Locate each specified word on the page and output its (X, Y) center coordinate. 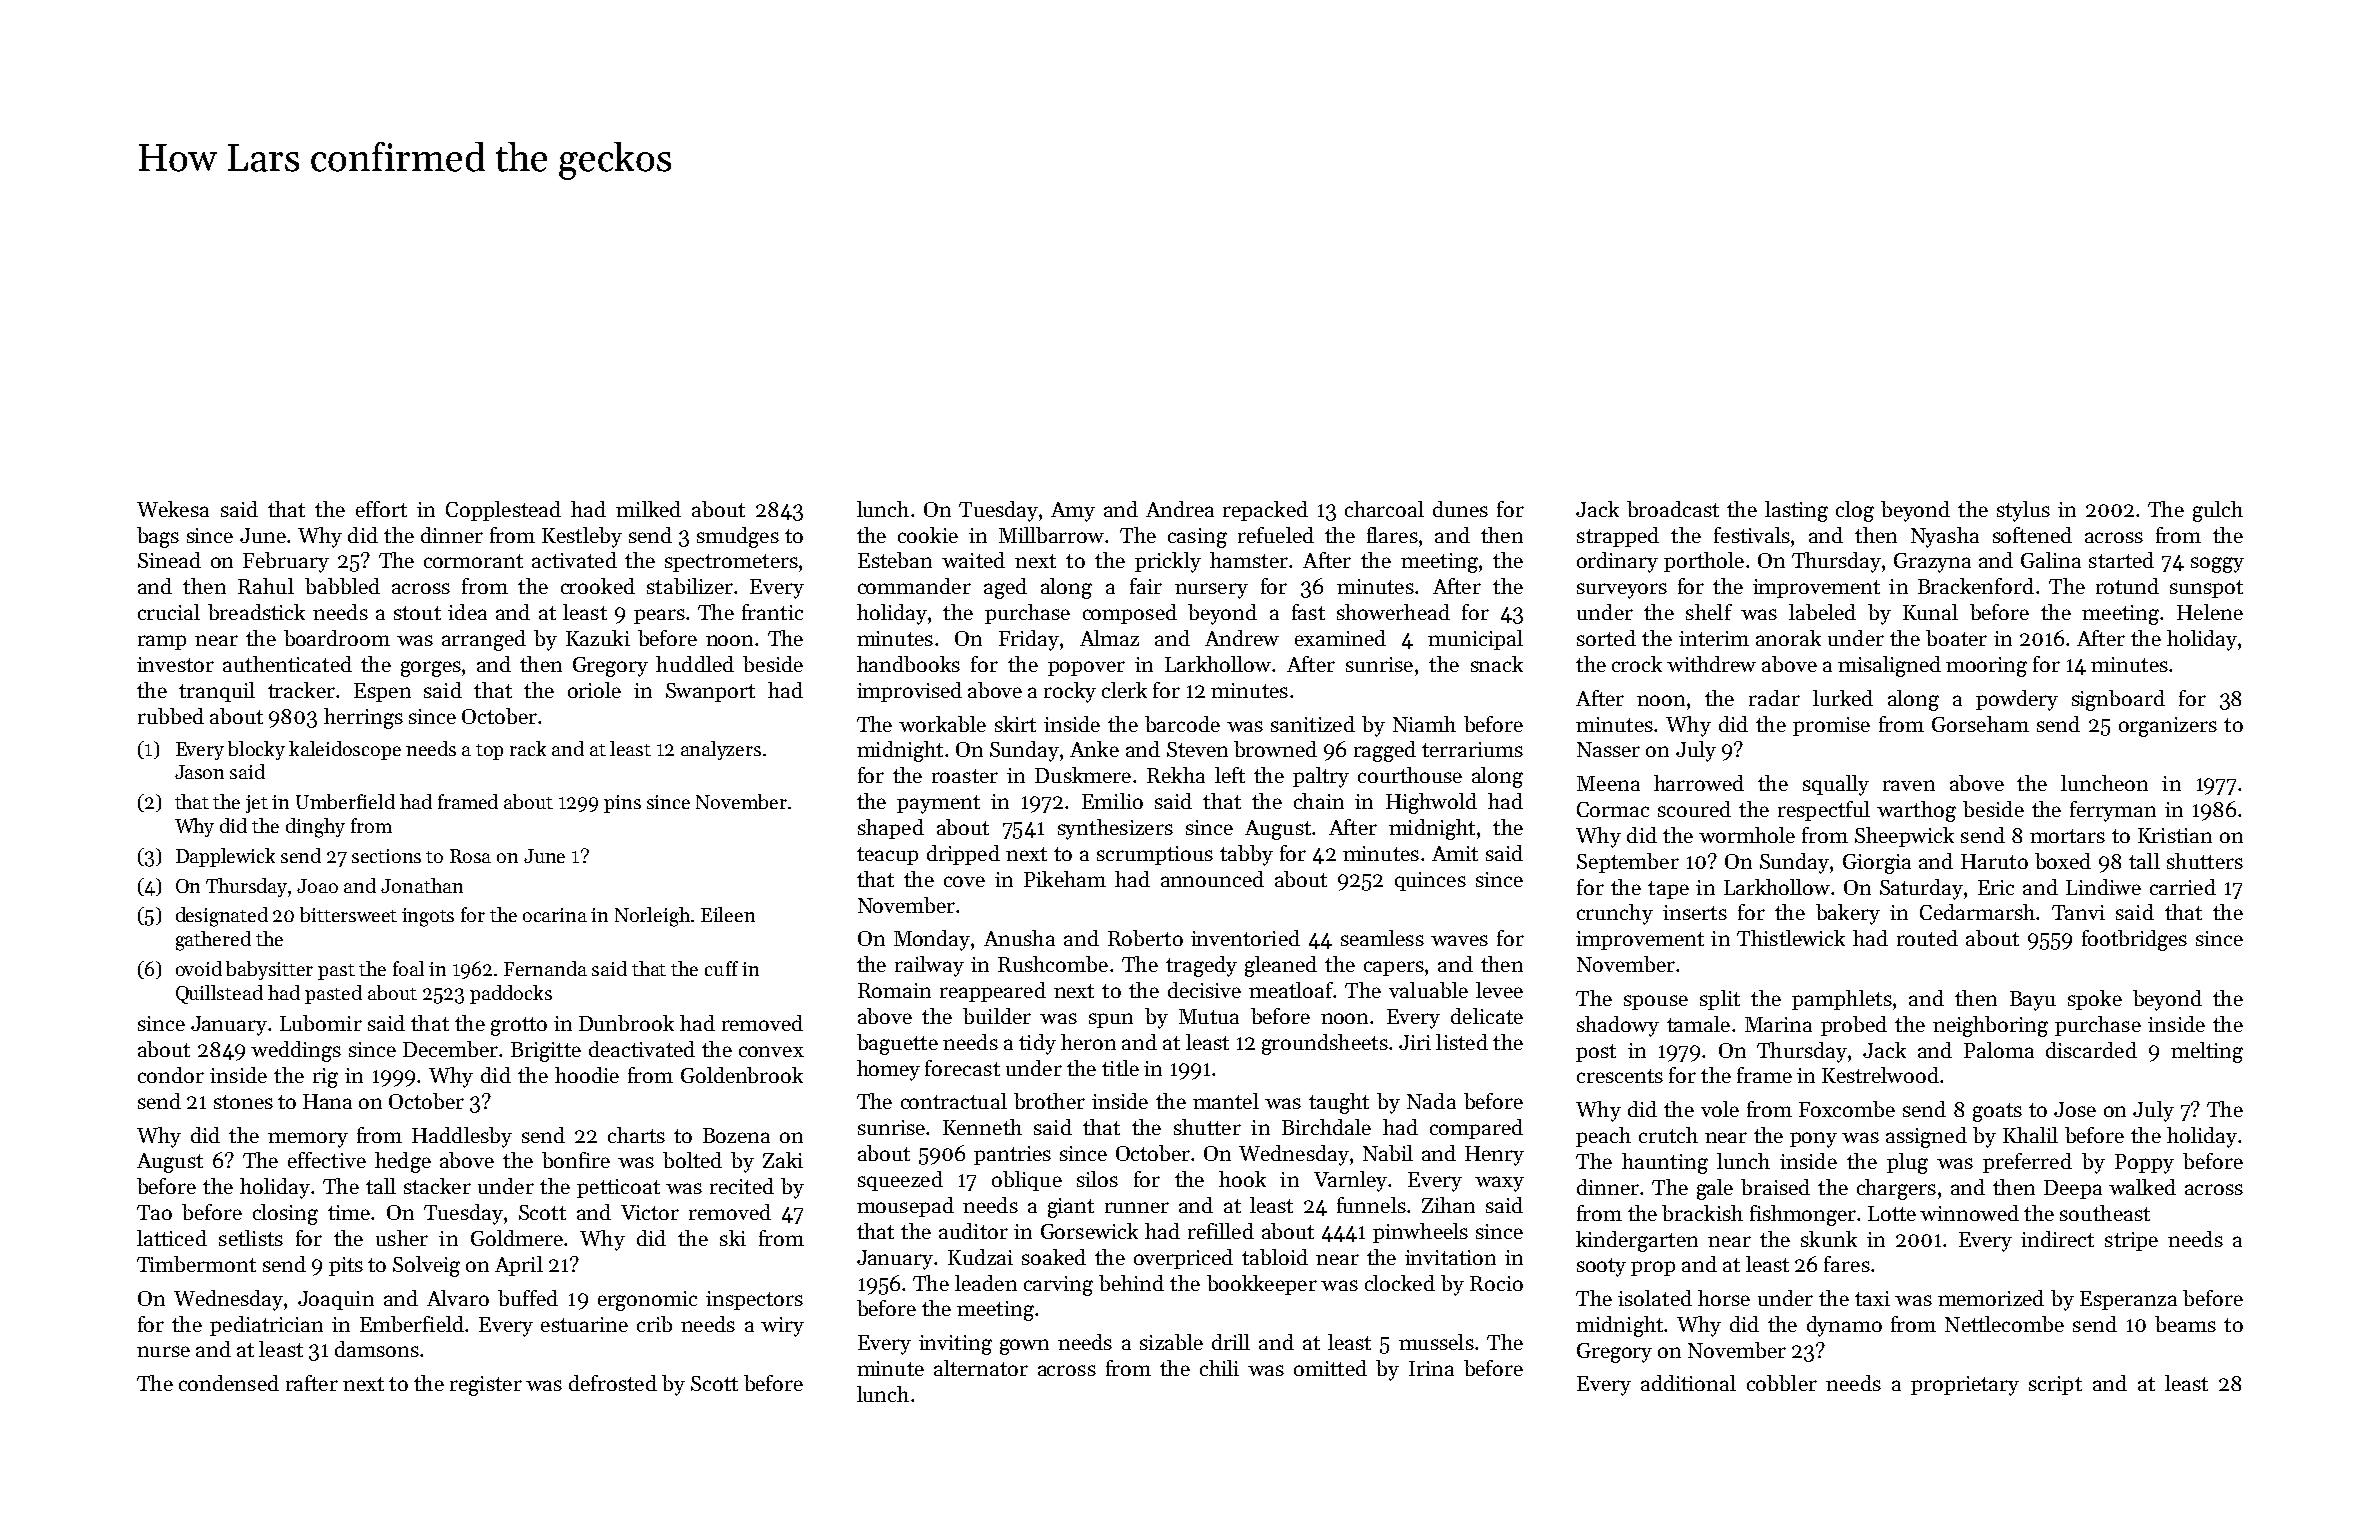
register (486, 1386)
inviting (955, 1345)
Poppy (2144, 1164)
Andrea (1180, 509)
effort (381, 509)
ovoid (199, 968)
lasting (1796, 511)
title (1120, 1068)
